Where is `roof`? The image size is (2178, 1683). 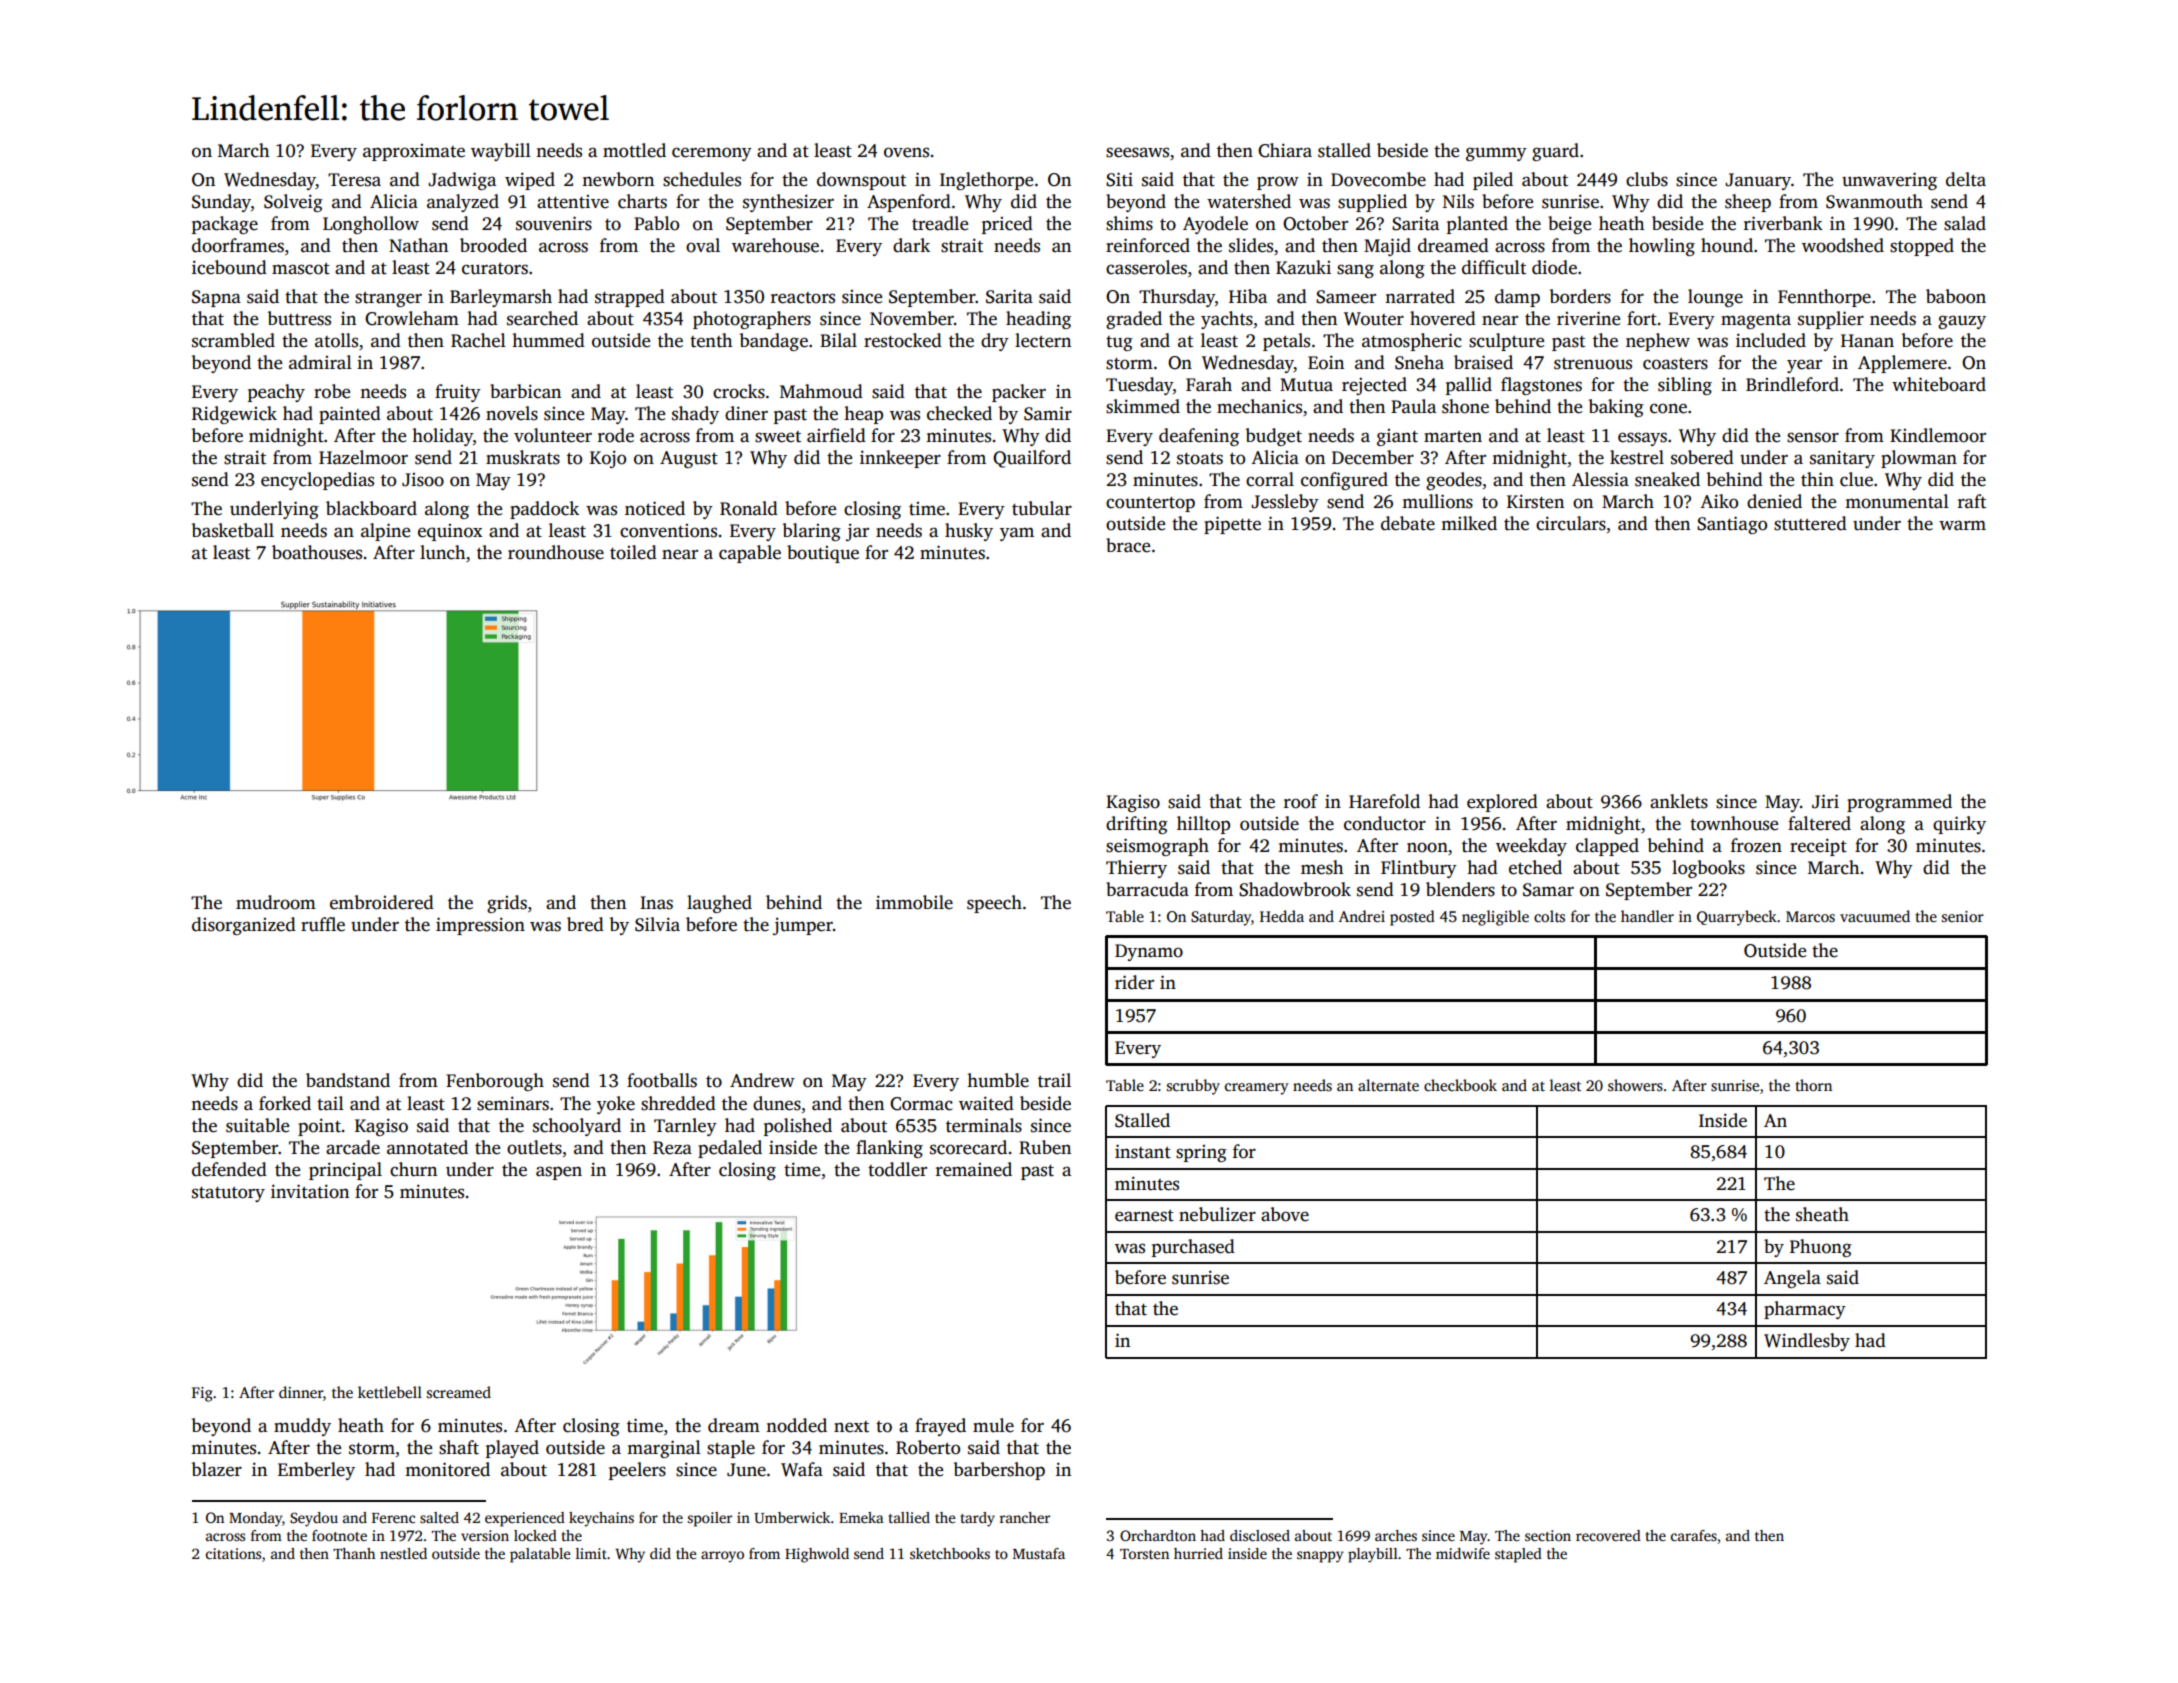
roof is located at coordinates (1301, 801).
